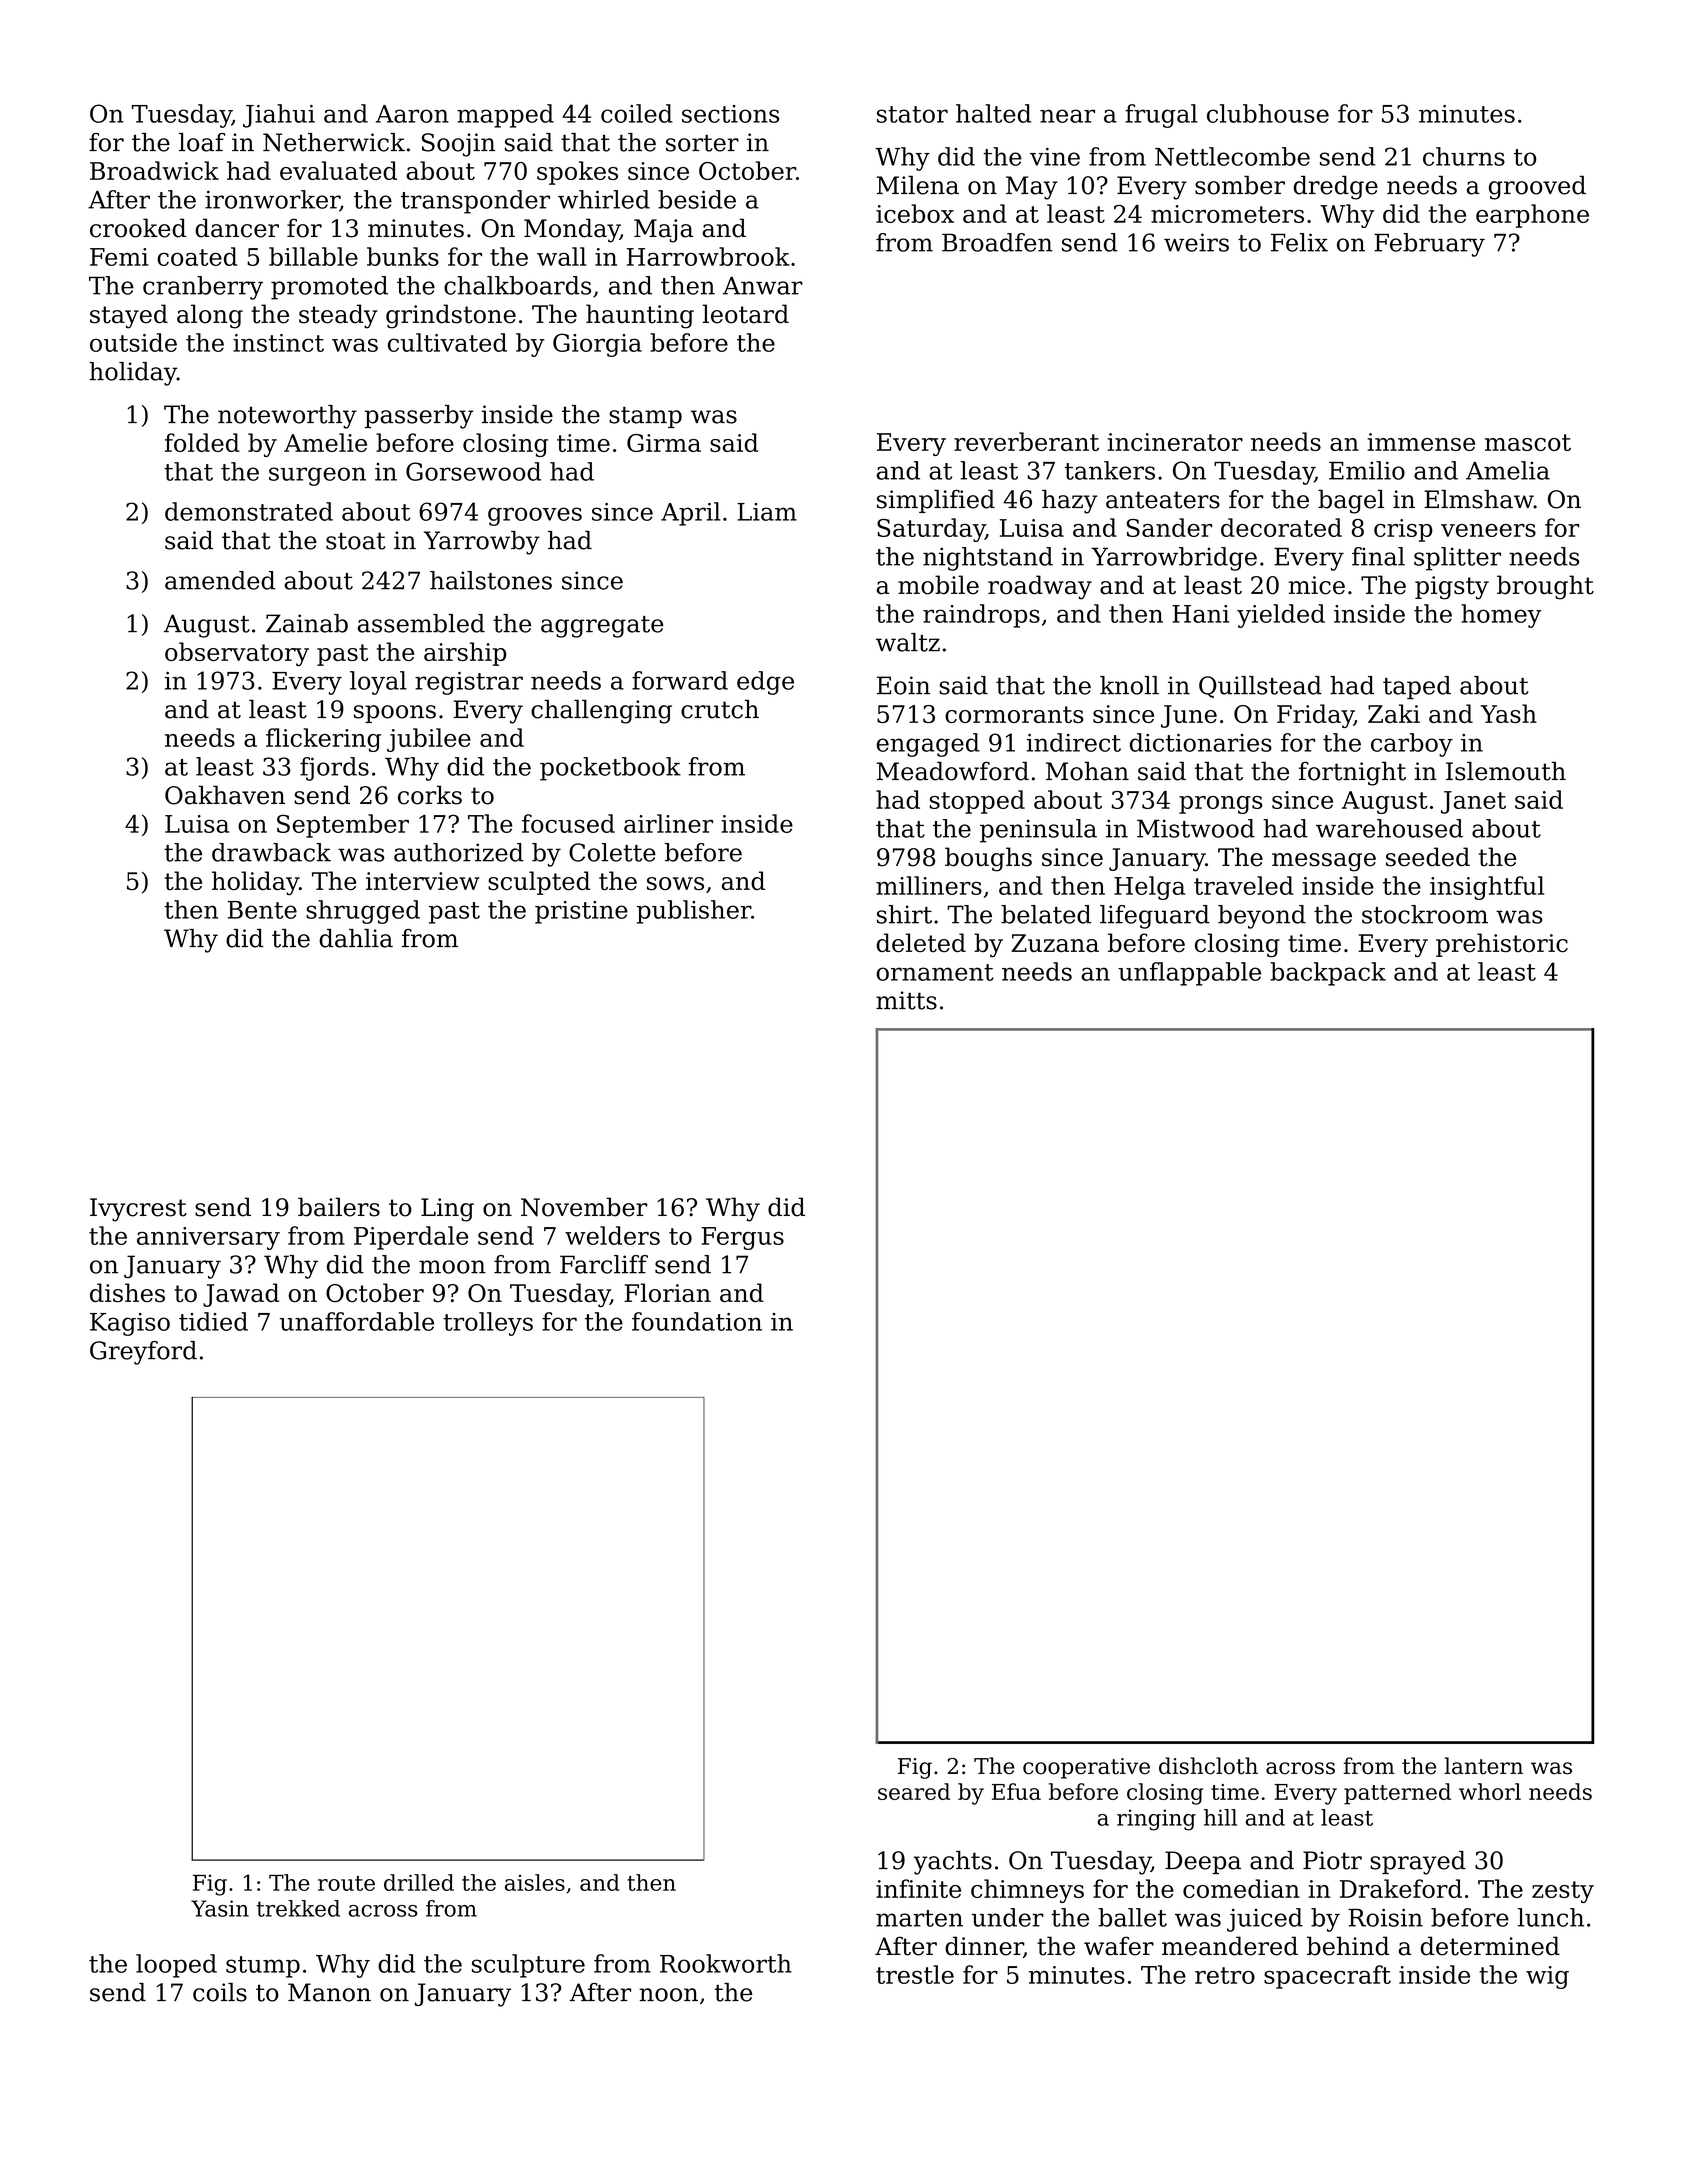  Describe the element at coordinates (119, 257) in the screenshot. I see `Femi` at that location.
